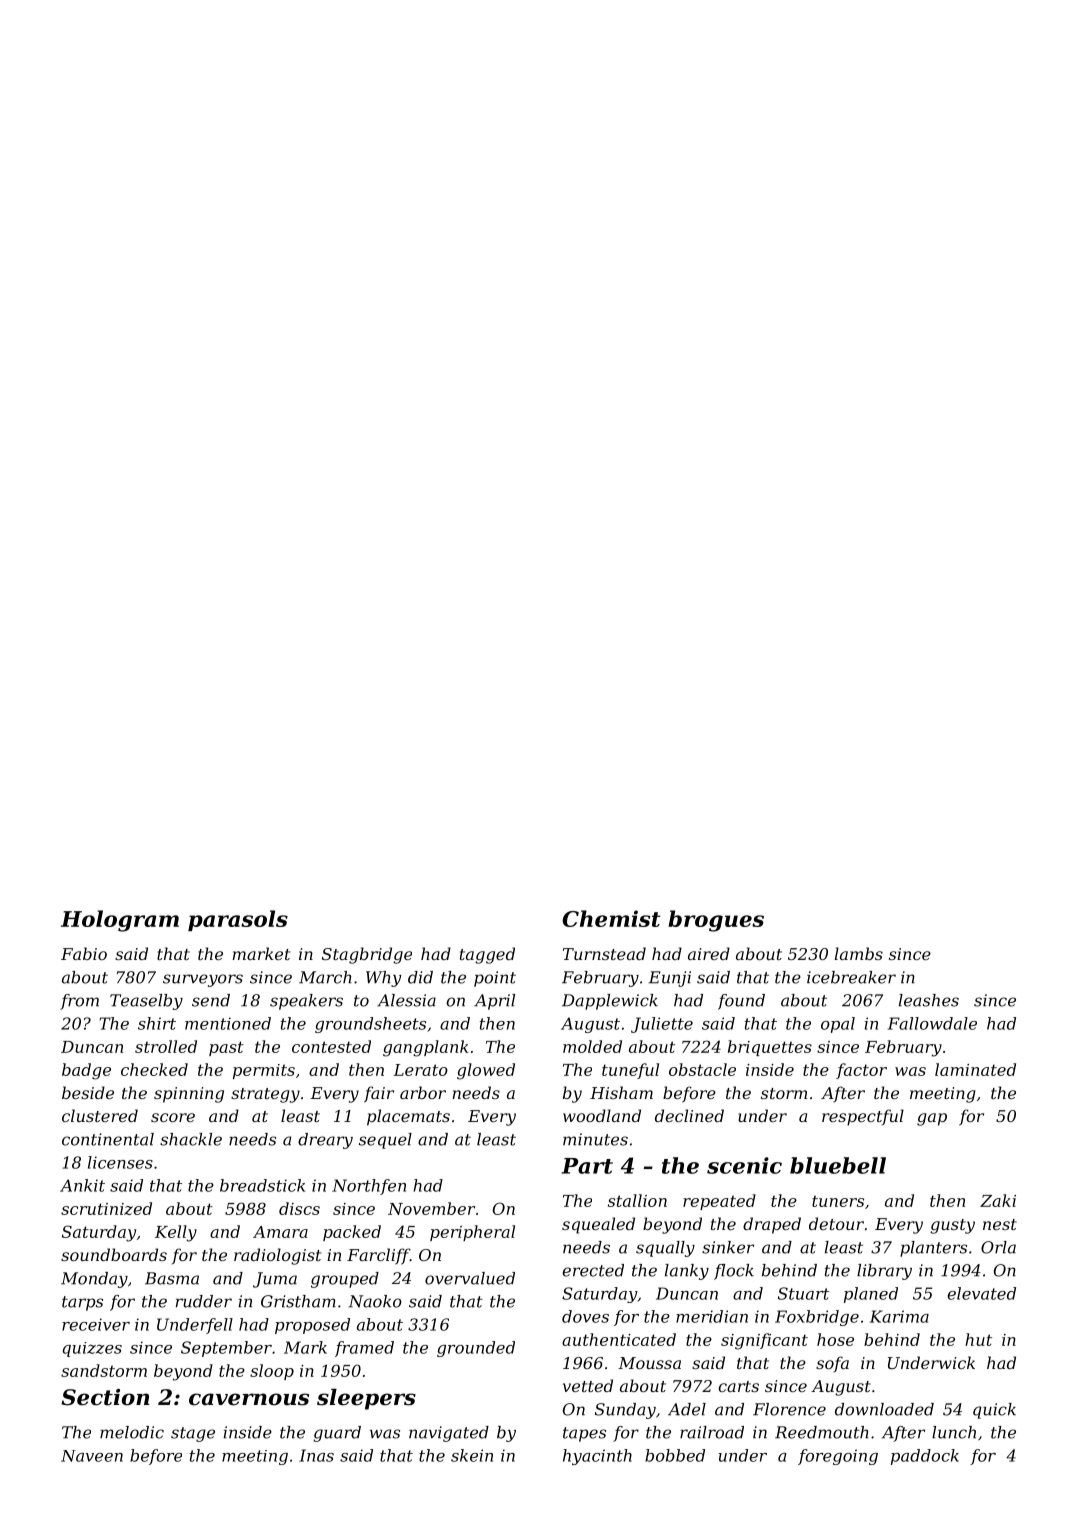 The image size is (1078, 1525). I want to click on Naveen, so click(92, 1456).
